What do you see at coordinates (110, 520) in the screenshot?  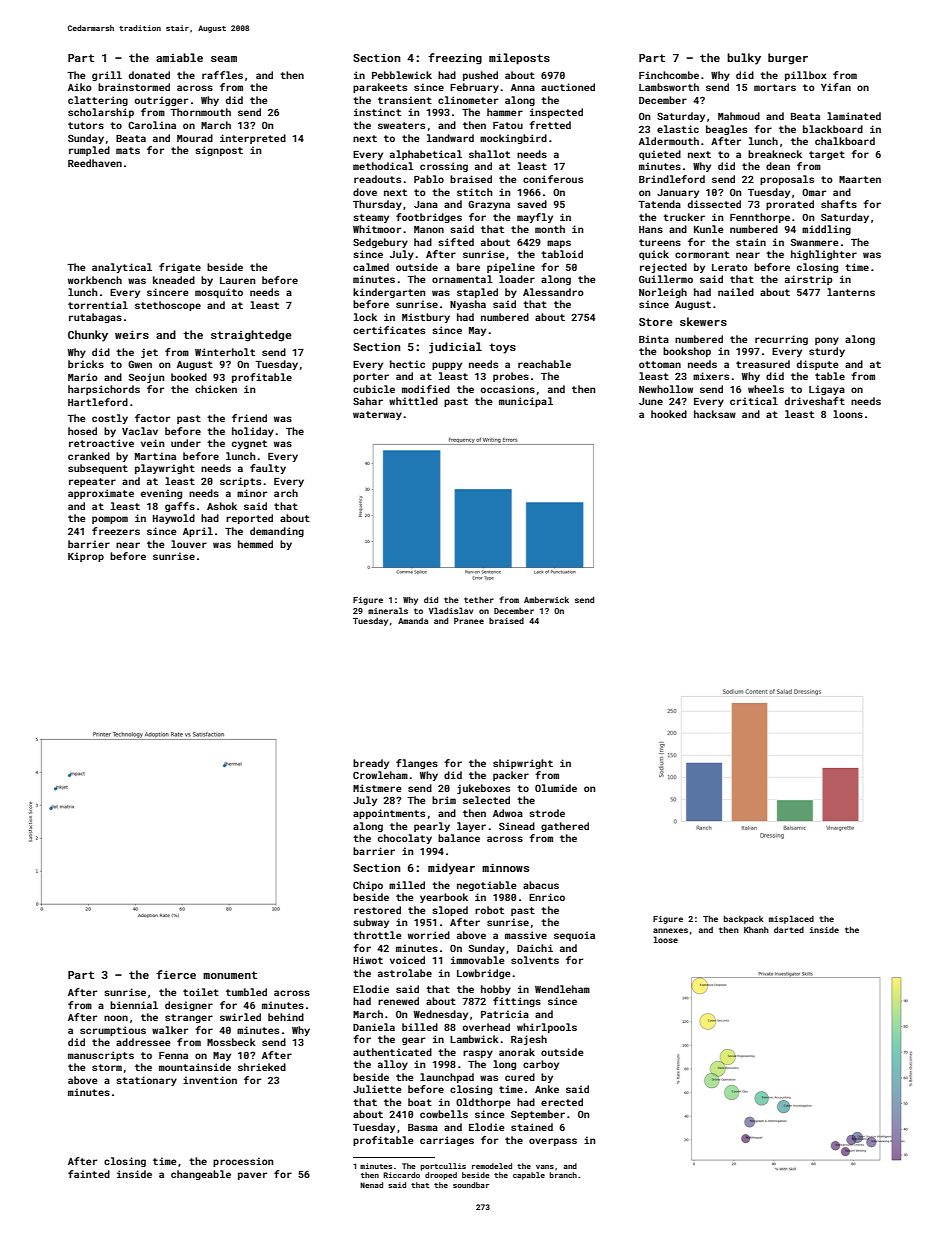 I see `pompom` at bounding box center [110, 520].
